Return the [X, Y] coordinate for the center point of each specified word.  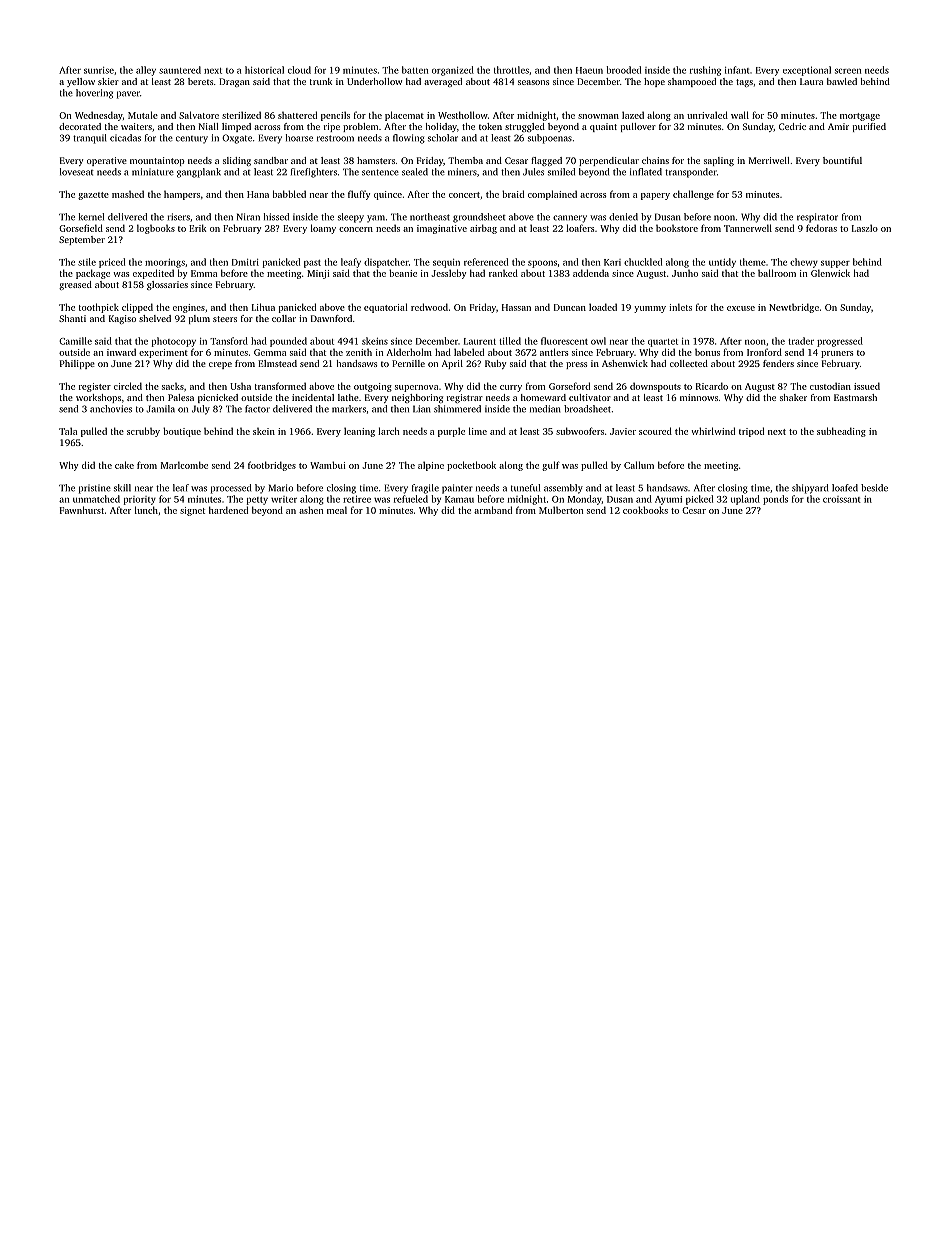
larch [388, 431]
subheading [841, 432]
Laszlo [865, 228]
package [93, 274]
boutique [182, 432]
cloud [299, 70]
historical [264, 70]
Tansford [229, 341]
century [192, 140]
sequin [446, 263]
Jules [533, 172]
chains [655, 160]
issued [867, 386]
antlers [554, 352]
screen [848, 71]
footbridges [272, 466]
